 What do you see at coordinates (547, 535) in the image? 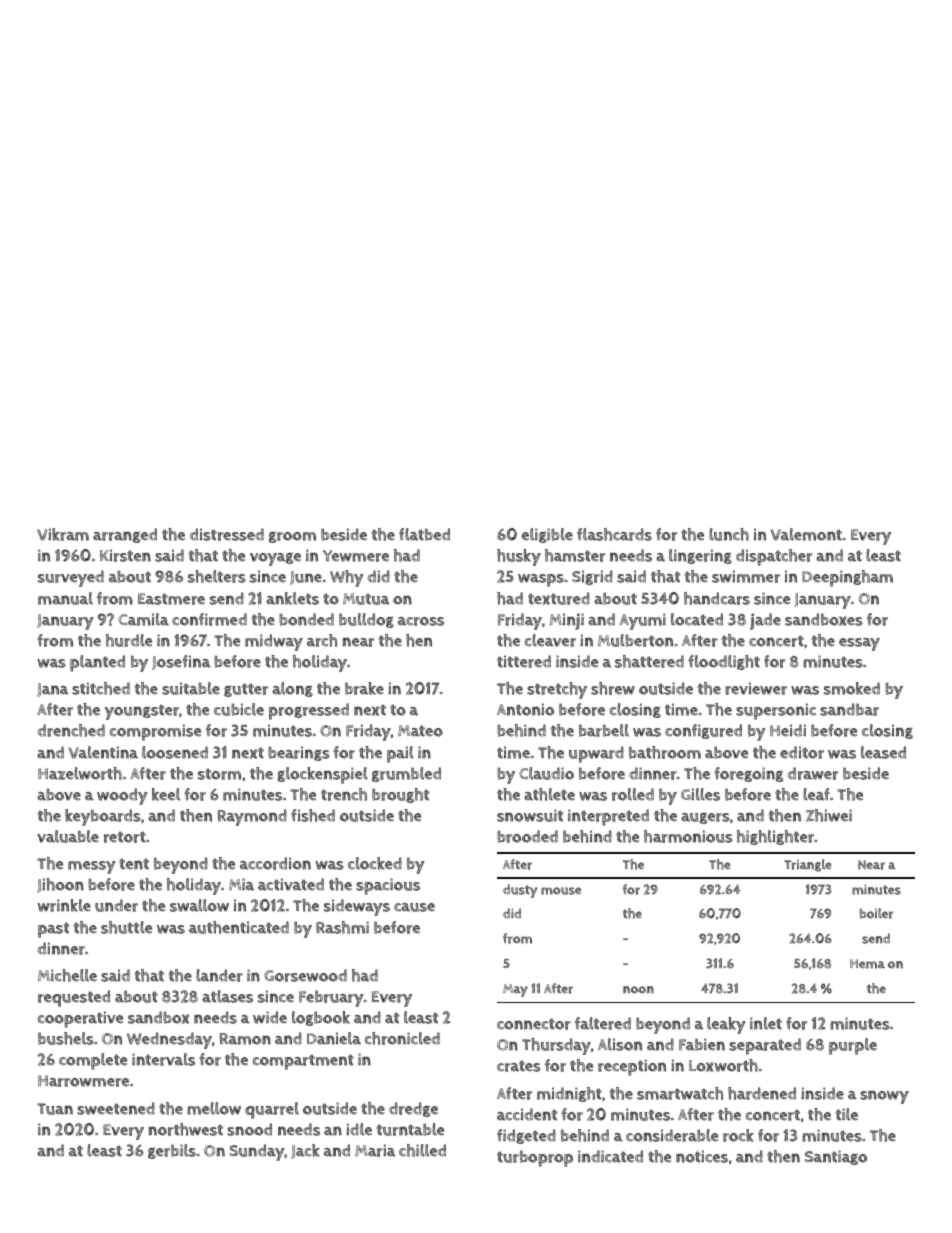
I see `eligible` at bounding box center [547, 535].
